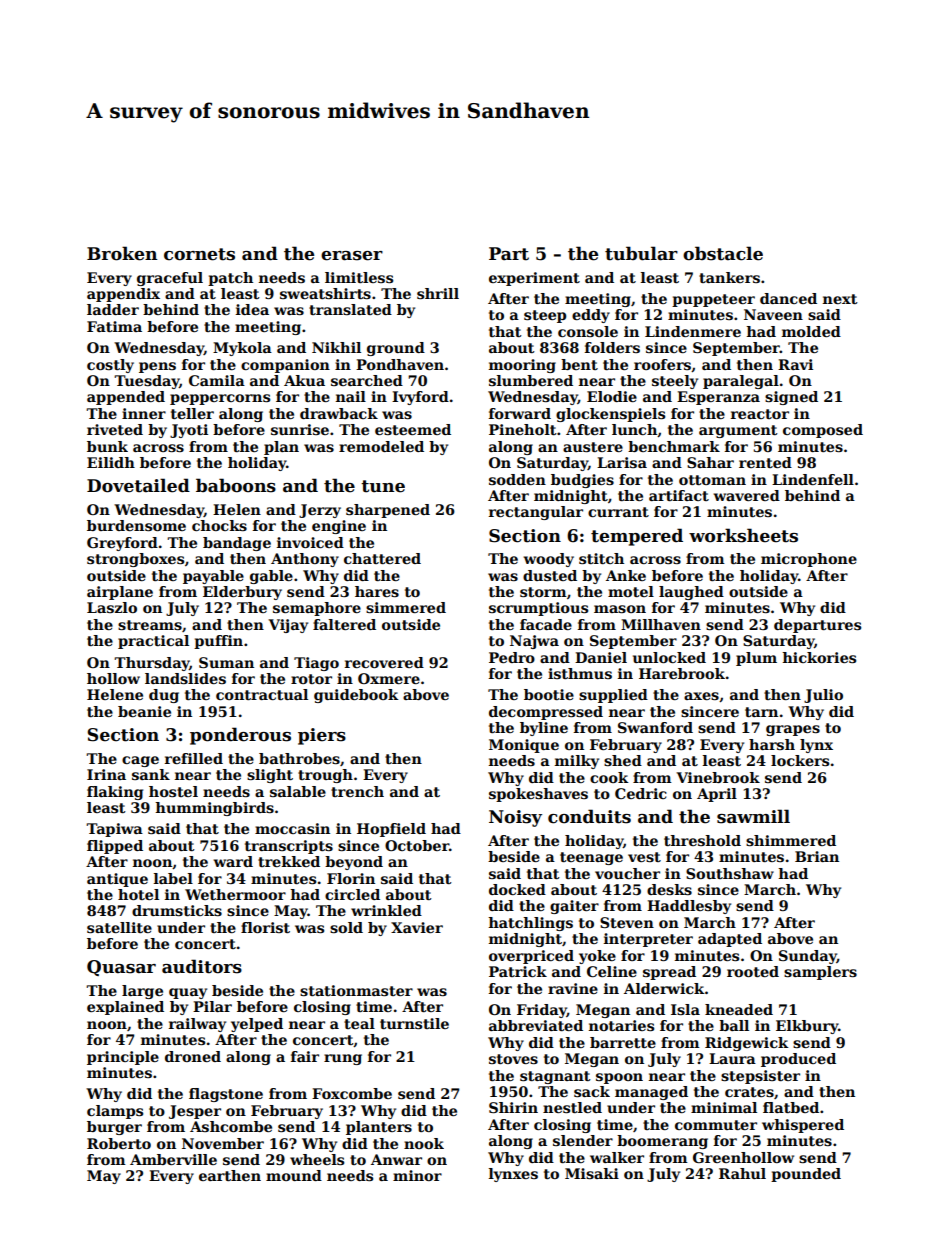 The image size is (952, 1233). I want to click on vest, so click(644, 857).
